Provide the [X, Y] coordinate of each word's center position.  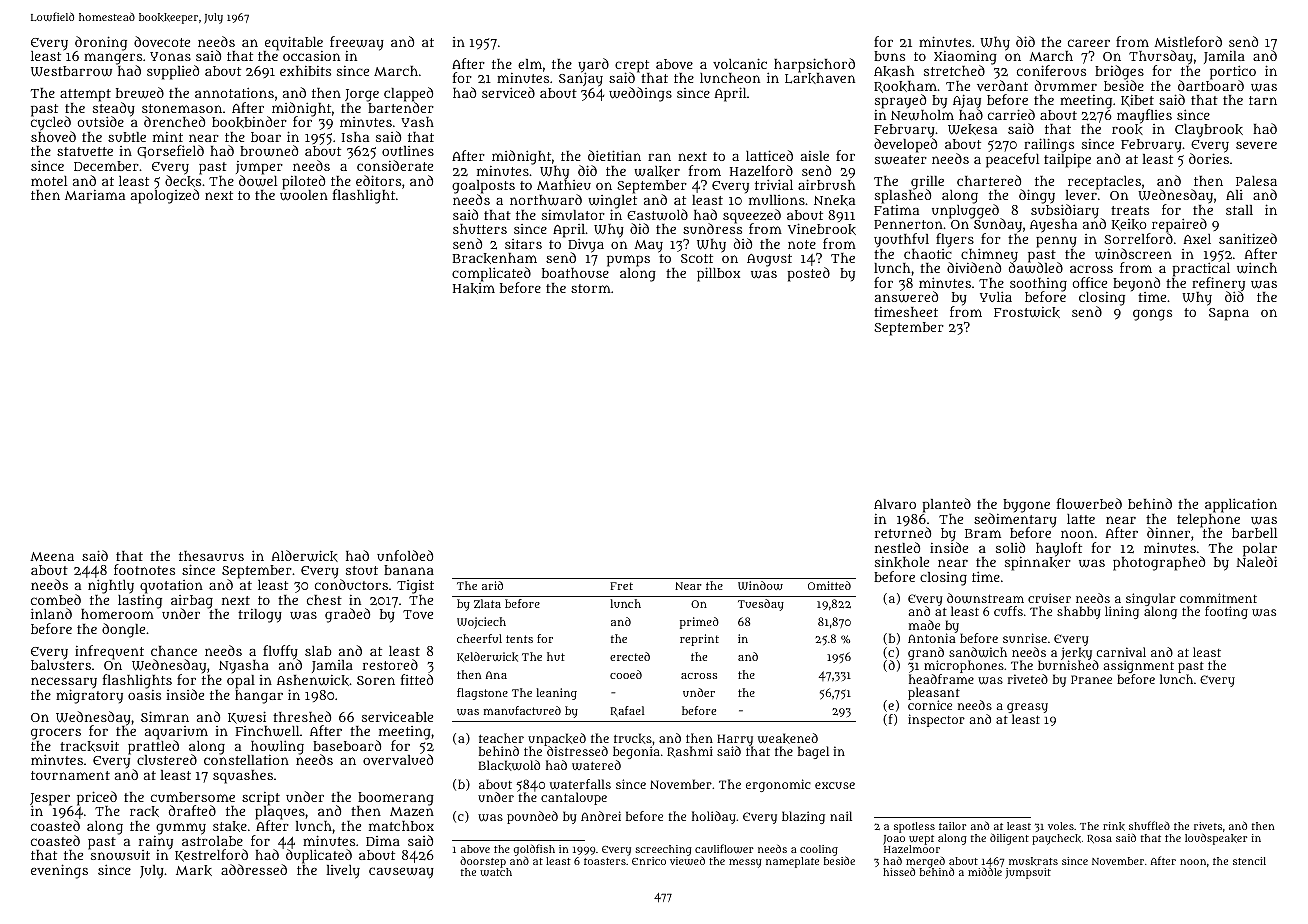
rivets [1208, 826]
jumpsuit [1028, 873]
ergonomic [778, 785]
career [1089, 43]
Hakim [474, 288]
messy [745, 863]
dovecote [162, 41]
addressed [254, 869]
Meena [52, 556]
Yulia [996, 296]
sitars [523, 244]
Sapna [1229, 314]
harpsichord [814, 65]
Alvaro [895, 504]
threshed [302, 716]
